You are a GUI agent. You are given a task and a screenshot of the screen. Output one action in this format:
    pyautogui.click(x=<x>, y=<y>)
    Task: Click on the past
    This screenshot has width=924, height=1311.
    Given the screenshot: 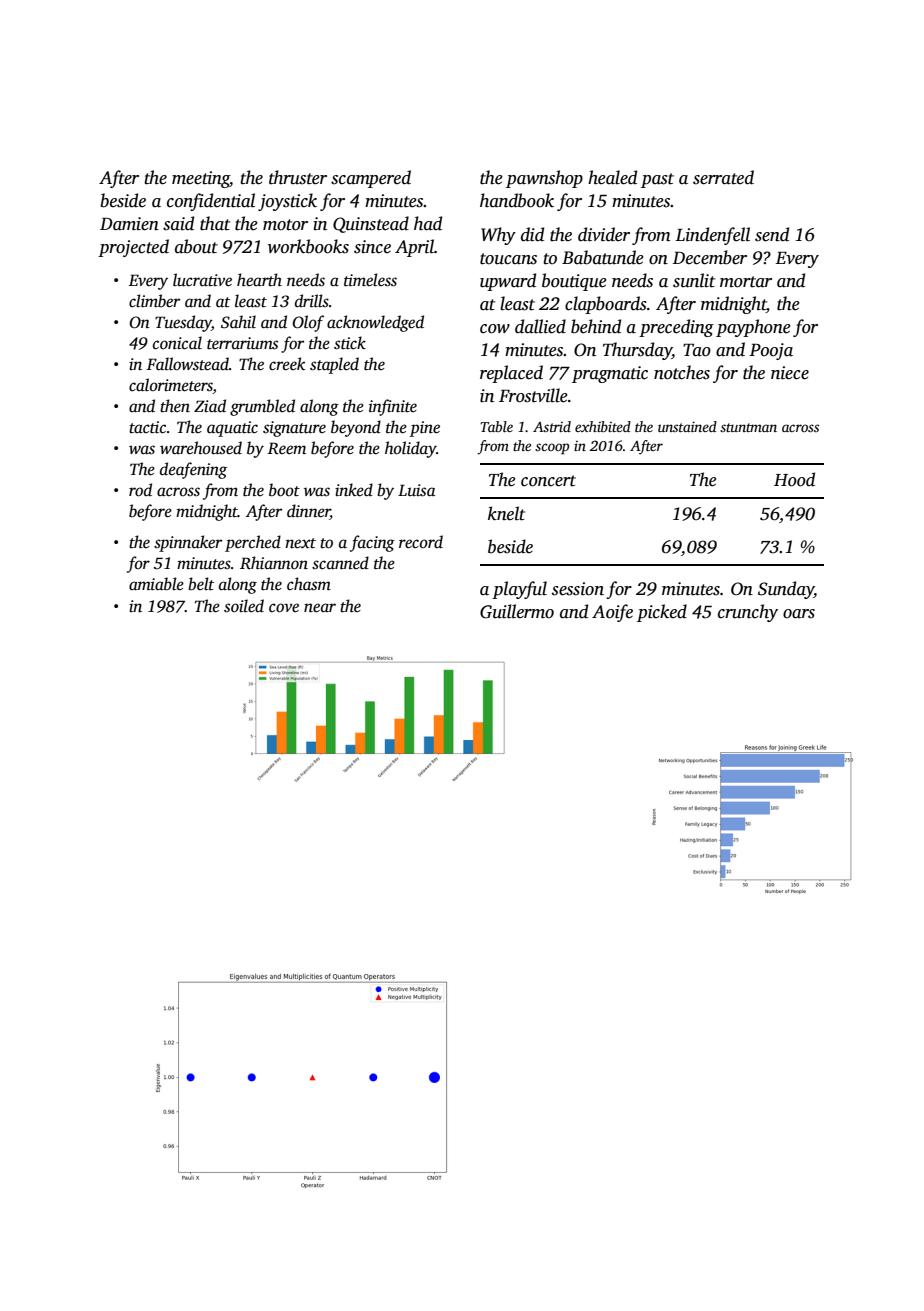 What is the action you would take?
    pyautogui.click(x=657, y=180)
